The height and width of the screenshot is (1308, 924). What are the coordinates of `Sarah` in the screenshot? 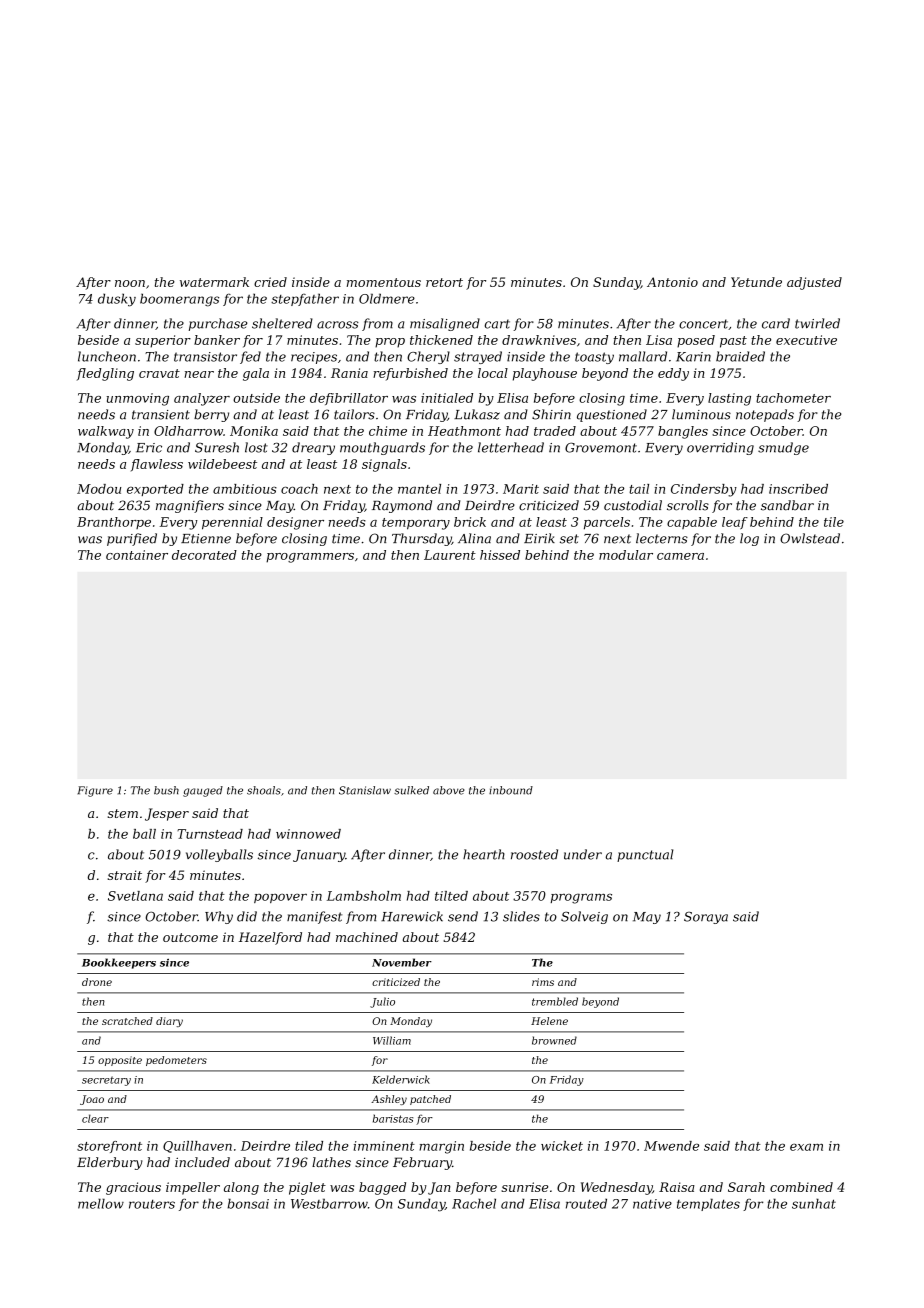 It's located at (746, 1187).
